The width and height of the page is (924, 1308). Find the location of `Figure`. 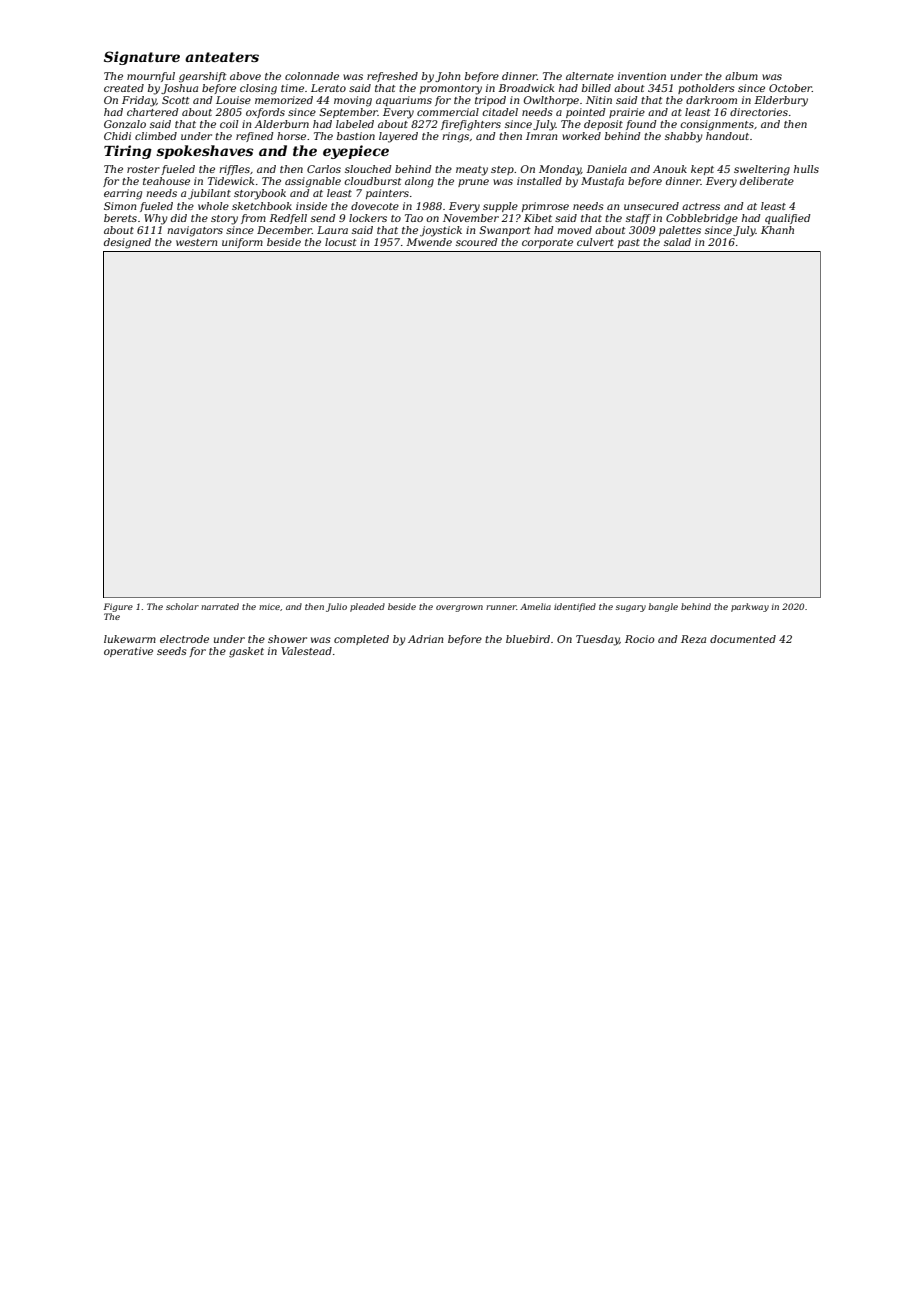

Figure is located at coordinates (118, 607).
